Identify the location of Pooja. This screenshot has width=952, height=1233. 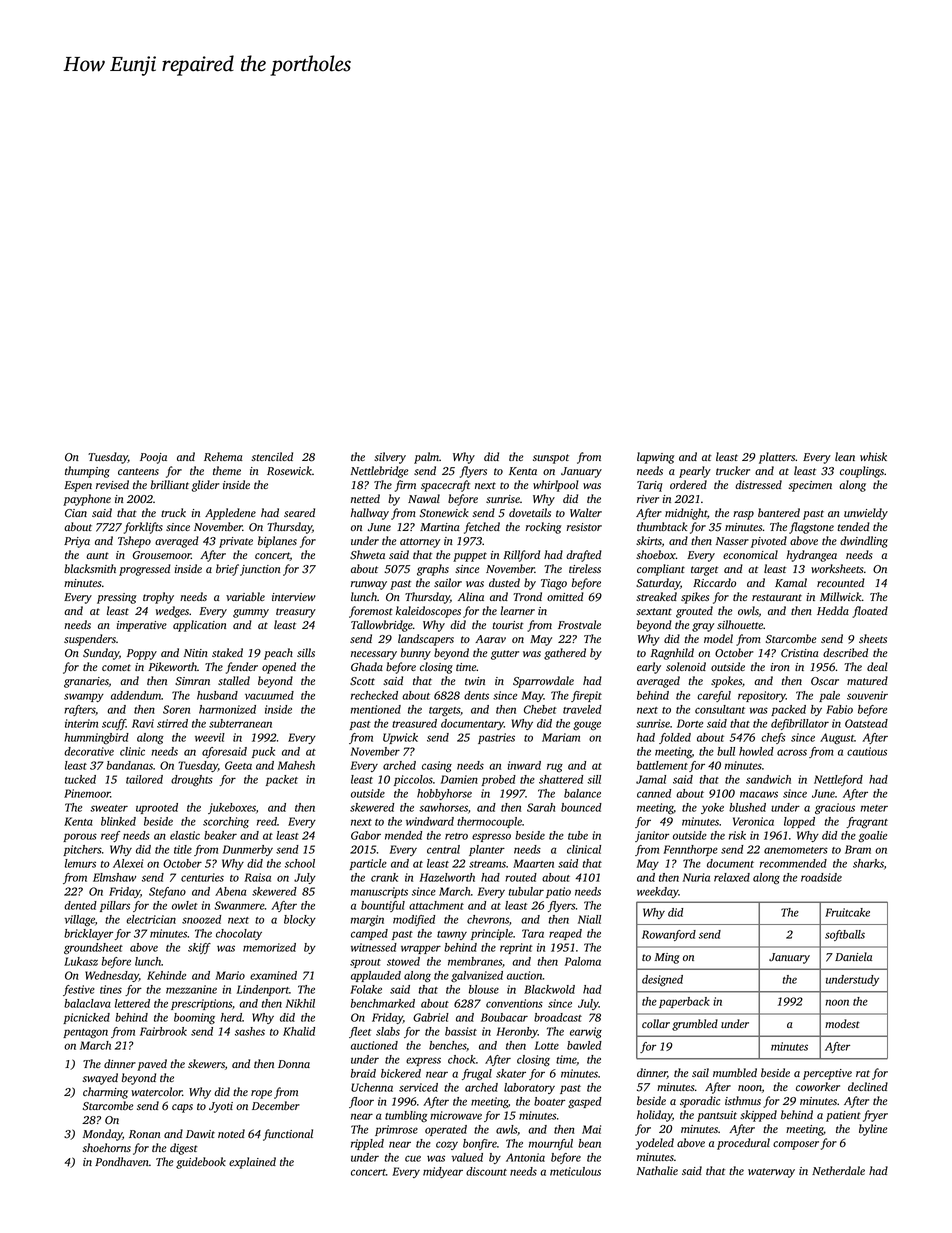
(153, 458).
